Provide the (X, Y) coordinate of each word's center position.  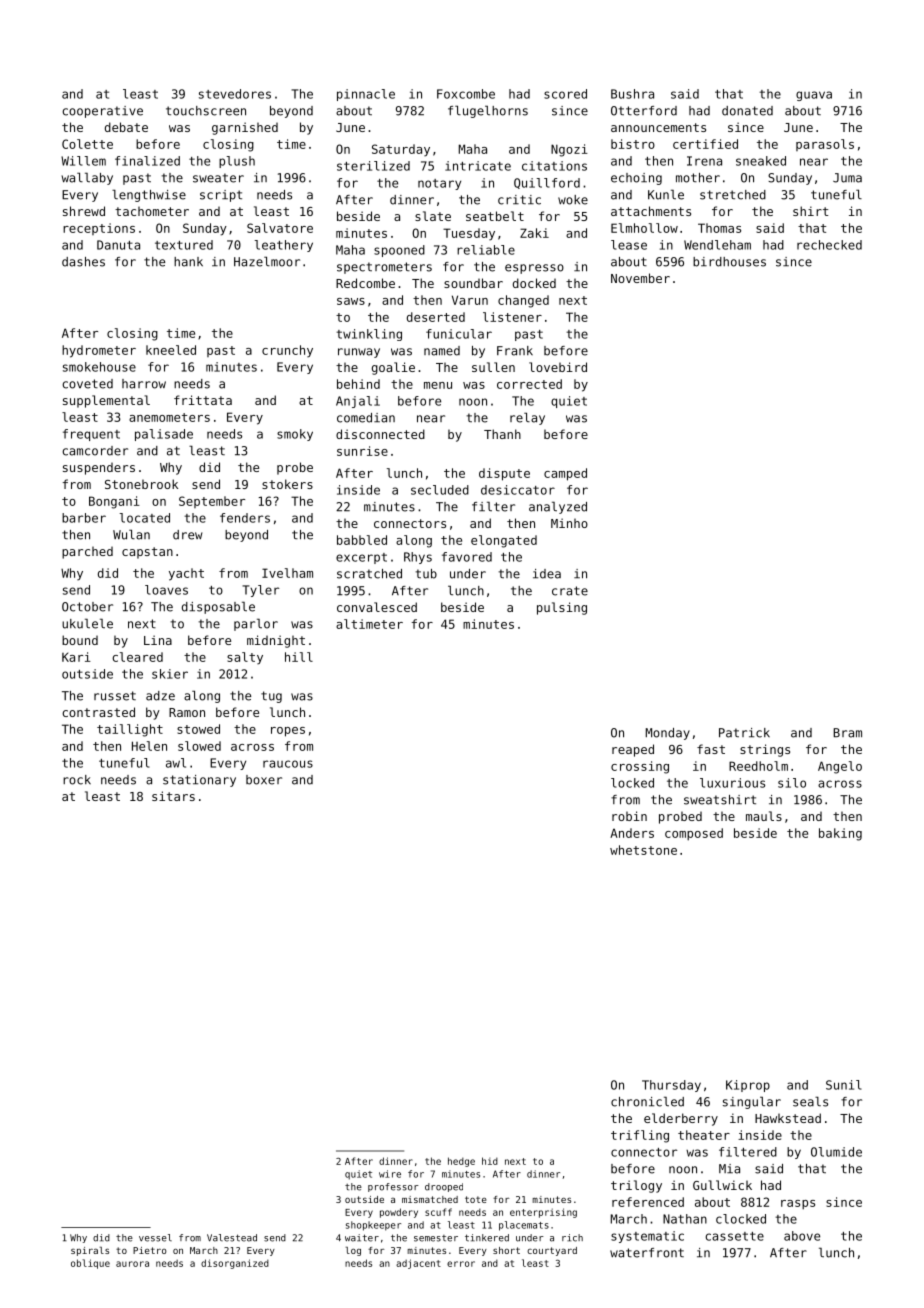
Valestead (232, 1238)
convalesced (377, 607)
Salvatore (280, 228)
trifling (640, 1136)
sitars (173, 796)
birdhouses (729, 262)
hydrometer (99, 351)
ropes (288, 732)
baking (840, 834)
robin (629, 816)
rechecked (829, 245)
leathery (284, 246)
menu (438, 385)
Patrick (744, 733)
